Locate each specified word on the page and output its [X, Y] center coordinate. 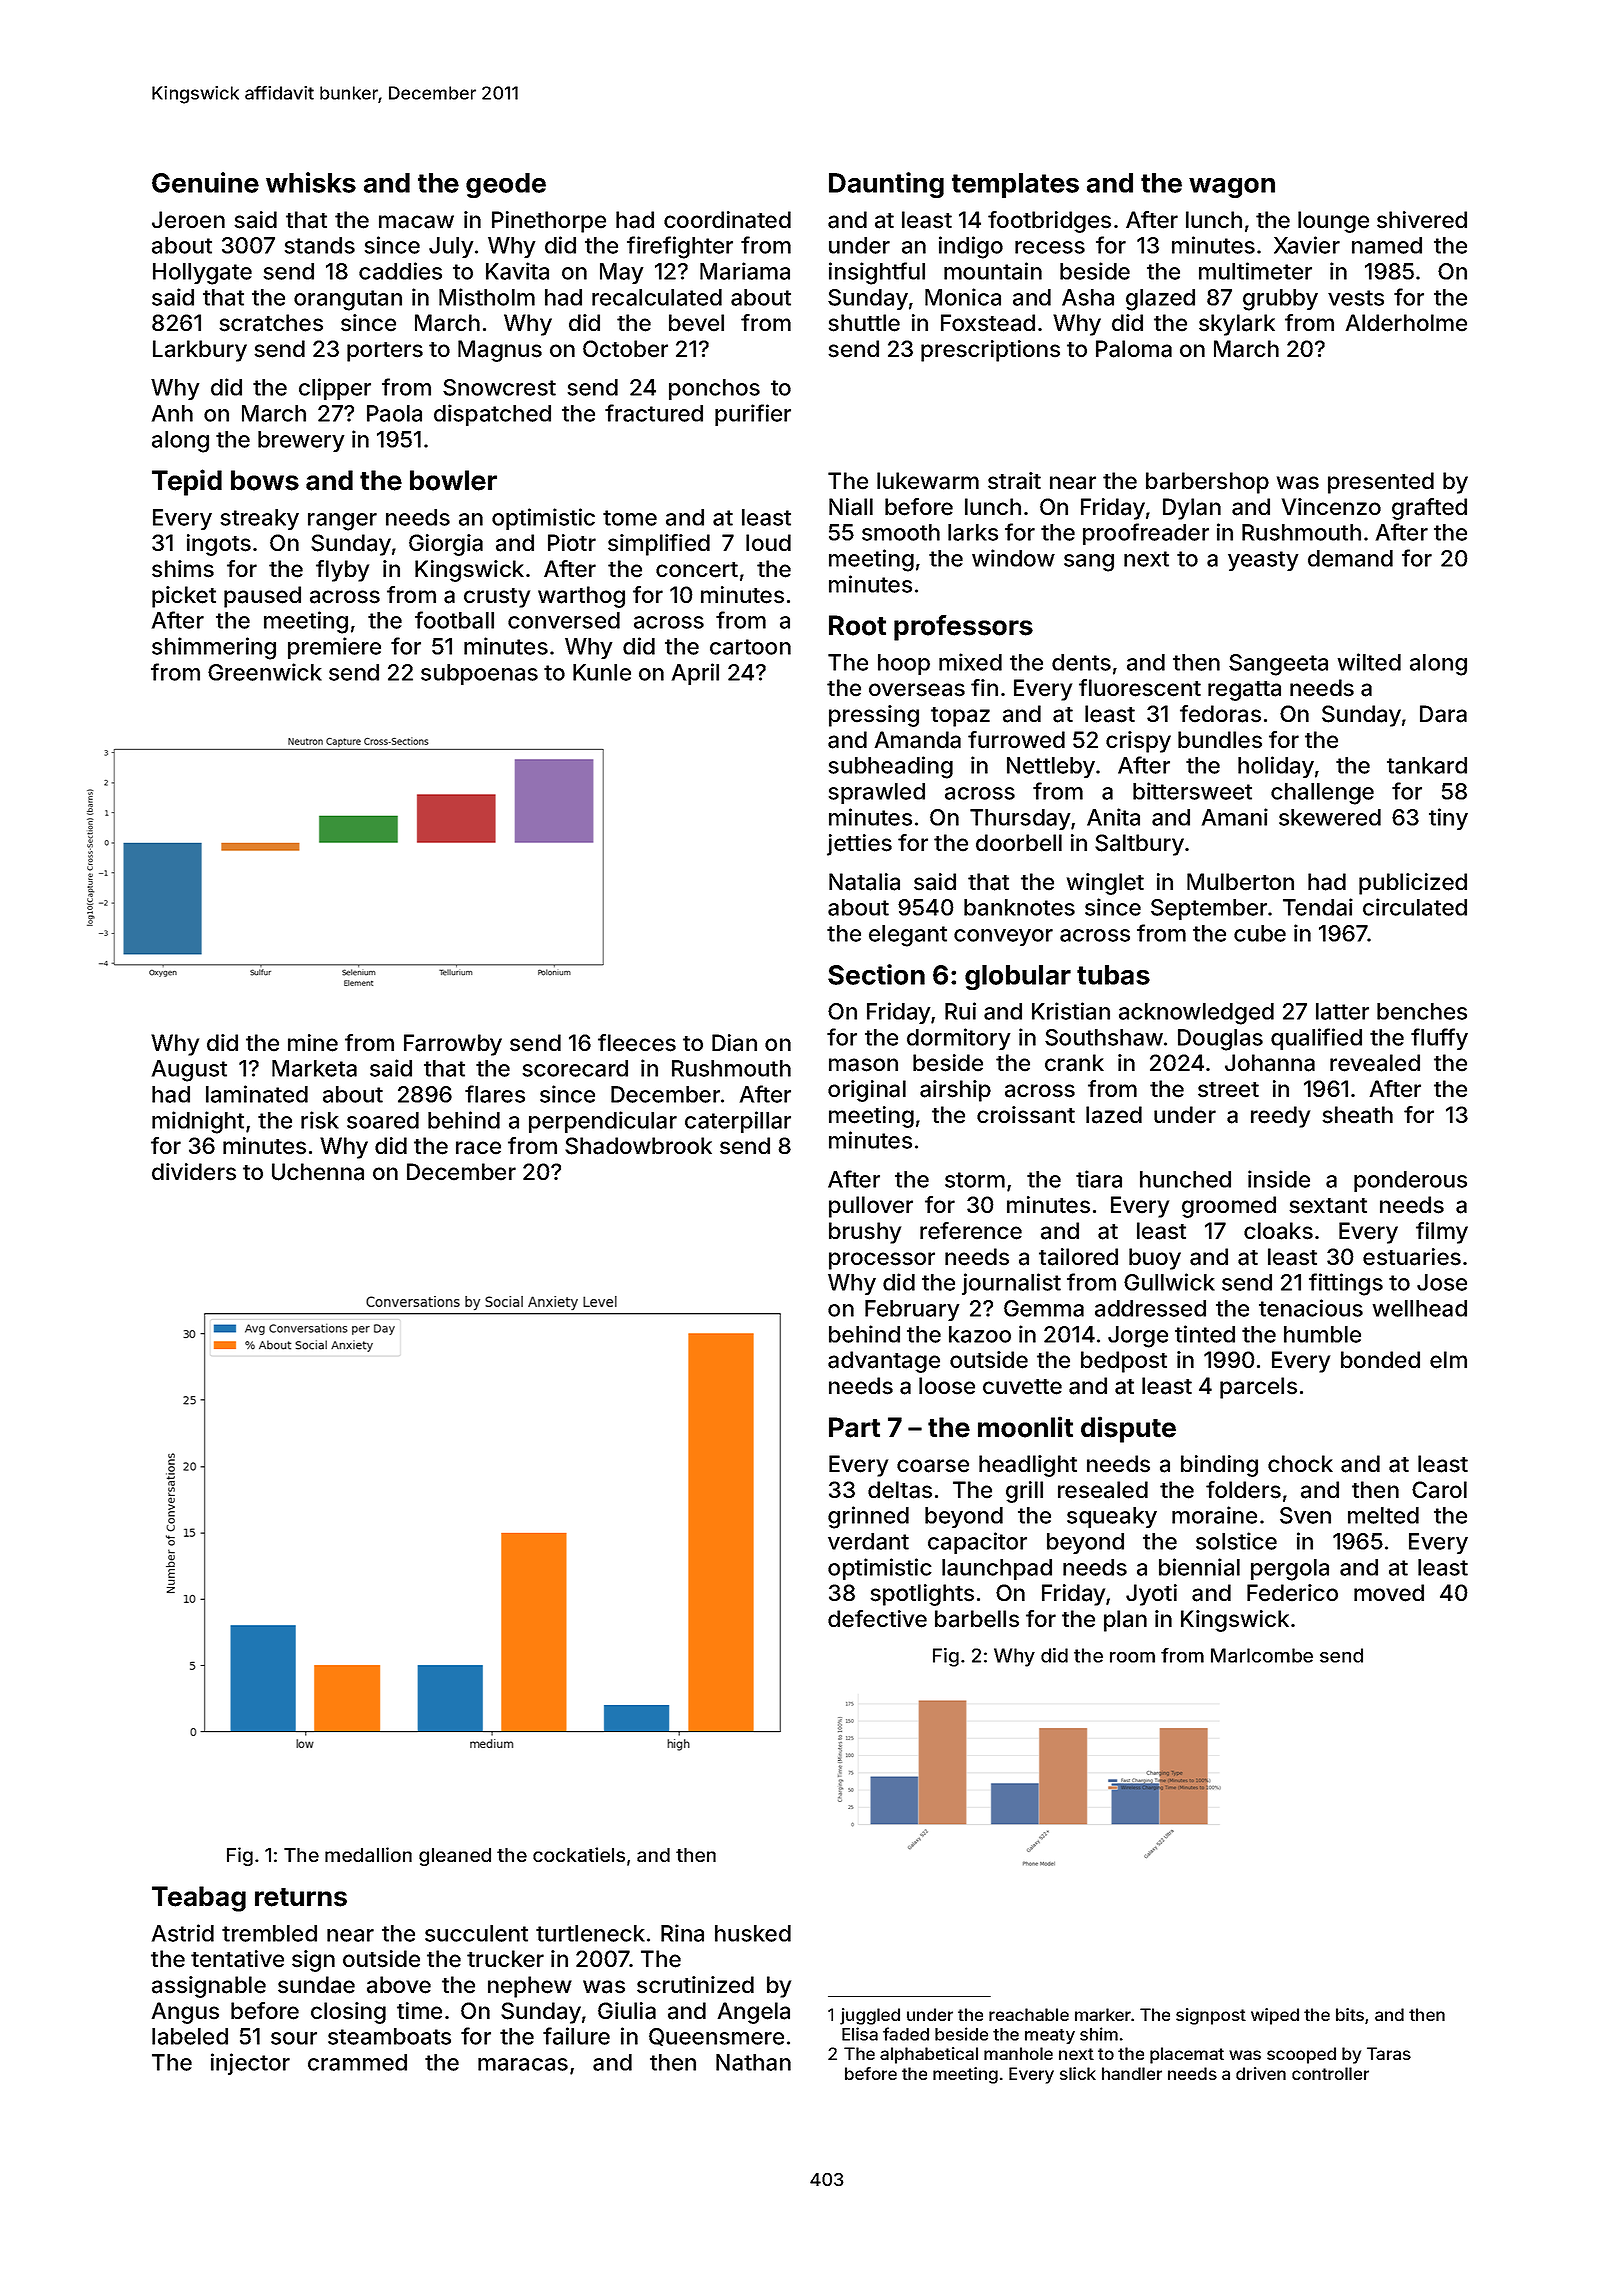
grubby [1280, 300]
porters [385, 352]
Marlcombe [1262, 1655]
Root [857, 625]
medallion [368, 1854]
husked [753, 1933]
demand [1350, 558]
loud [768, 542]
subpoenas [479, 674]
